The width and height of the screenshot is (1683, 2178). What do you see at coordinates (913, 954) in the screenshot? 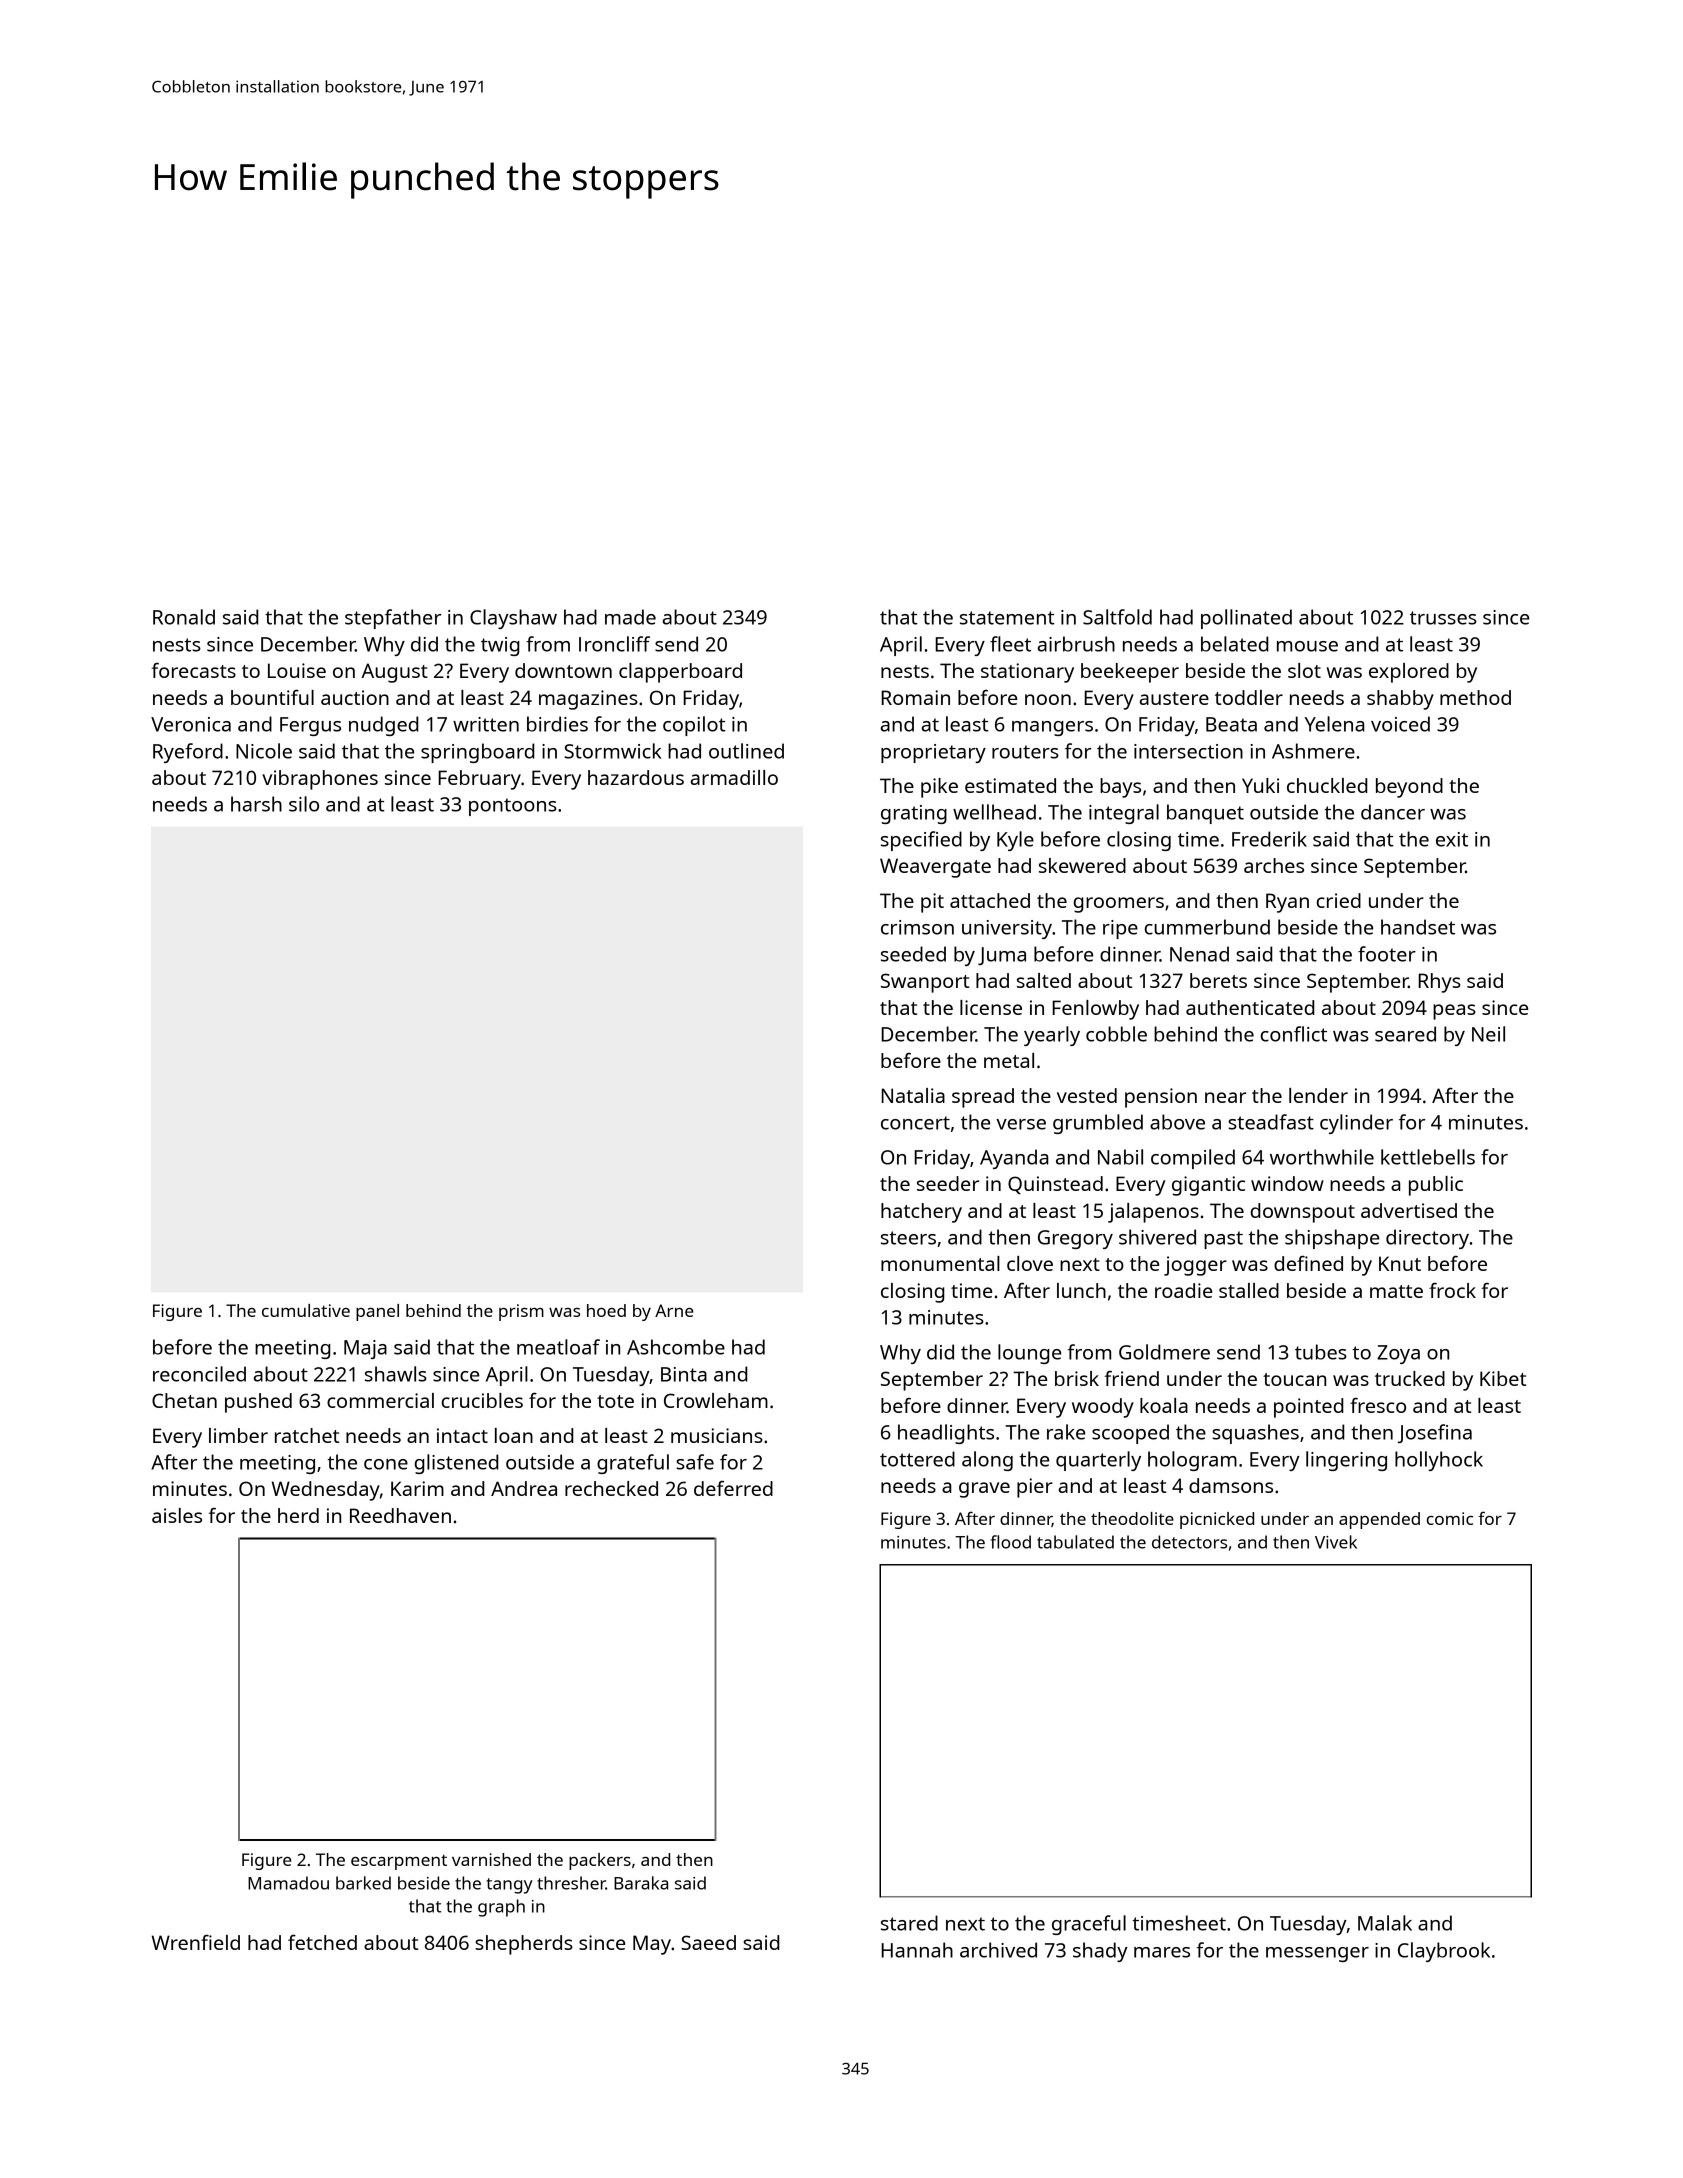
I see `seeded` at bounding box center [913, 954].
